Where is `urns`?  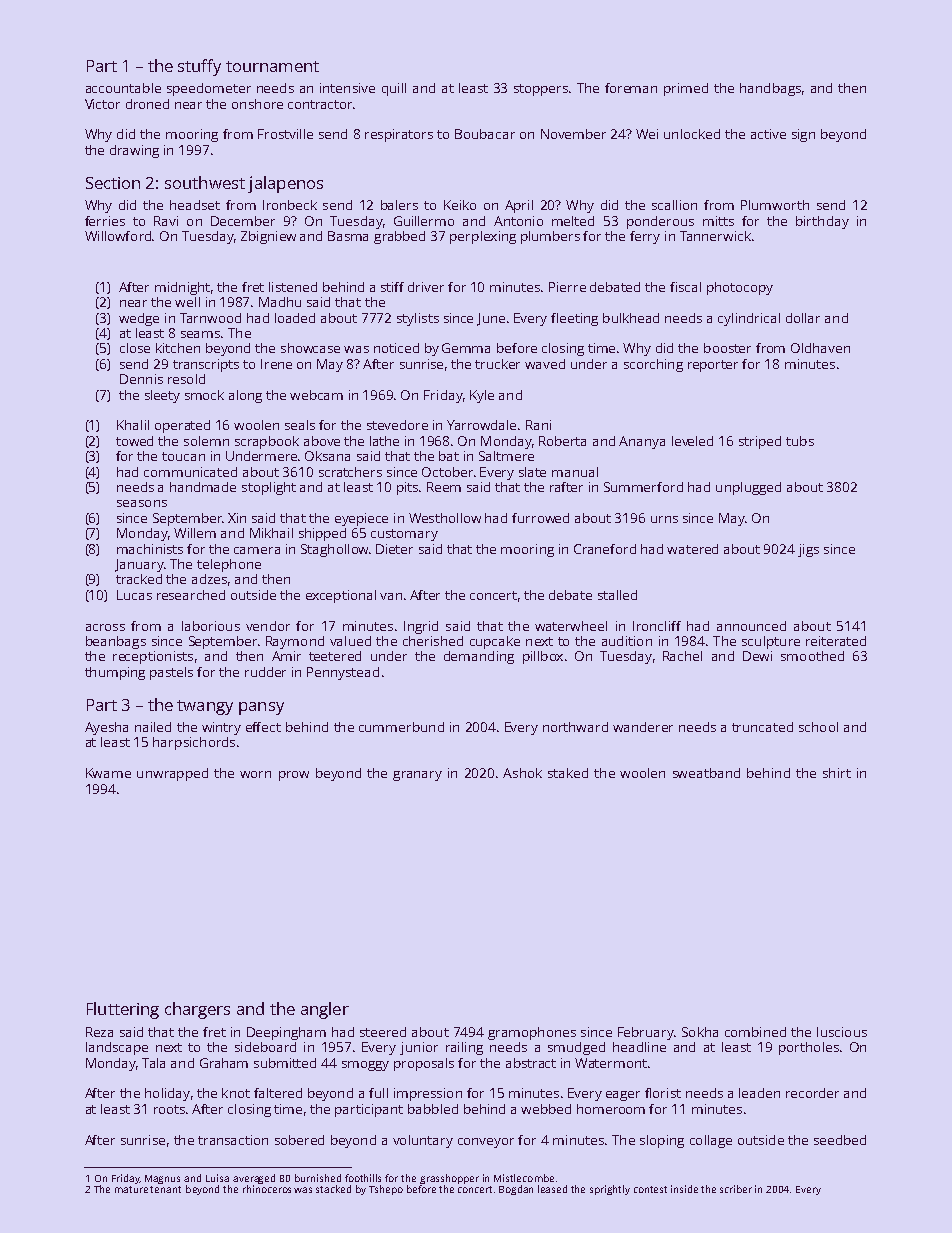 urns is located at coordinates (664, 519).
